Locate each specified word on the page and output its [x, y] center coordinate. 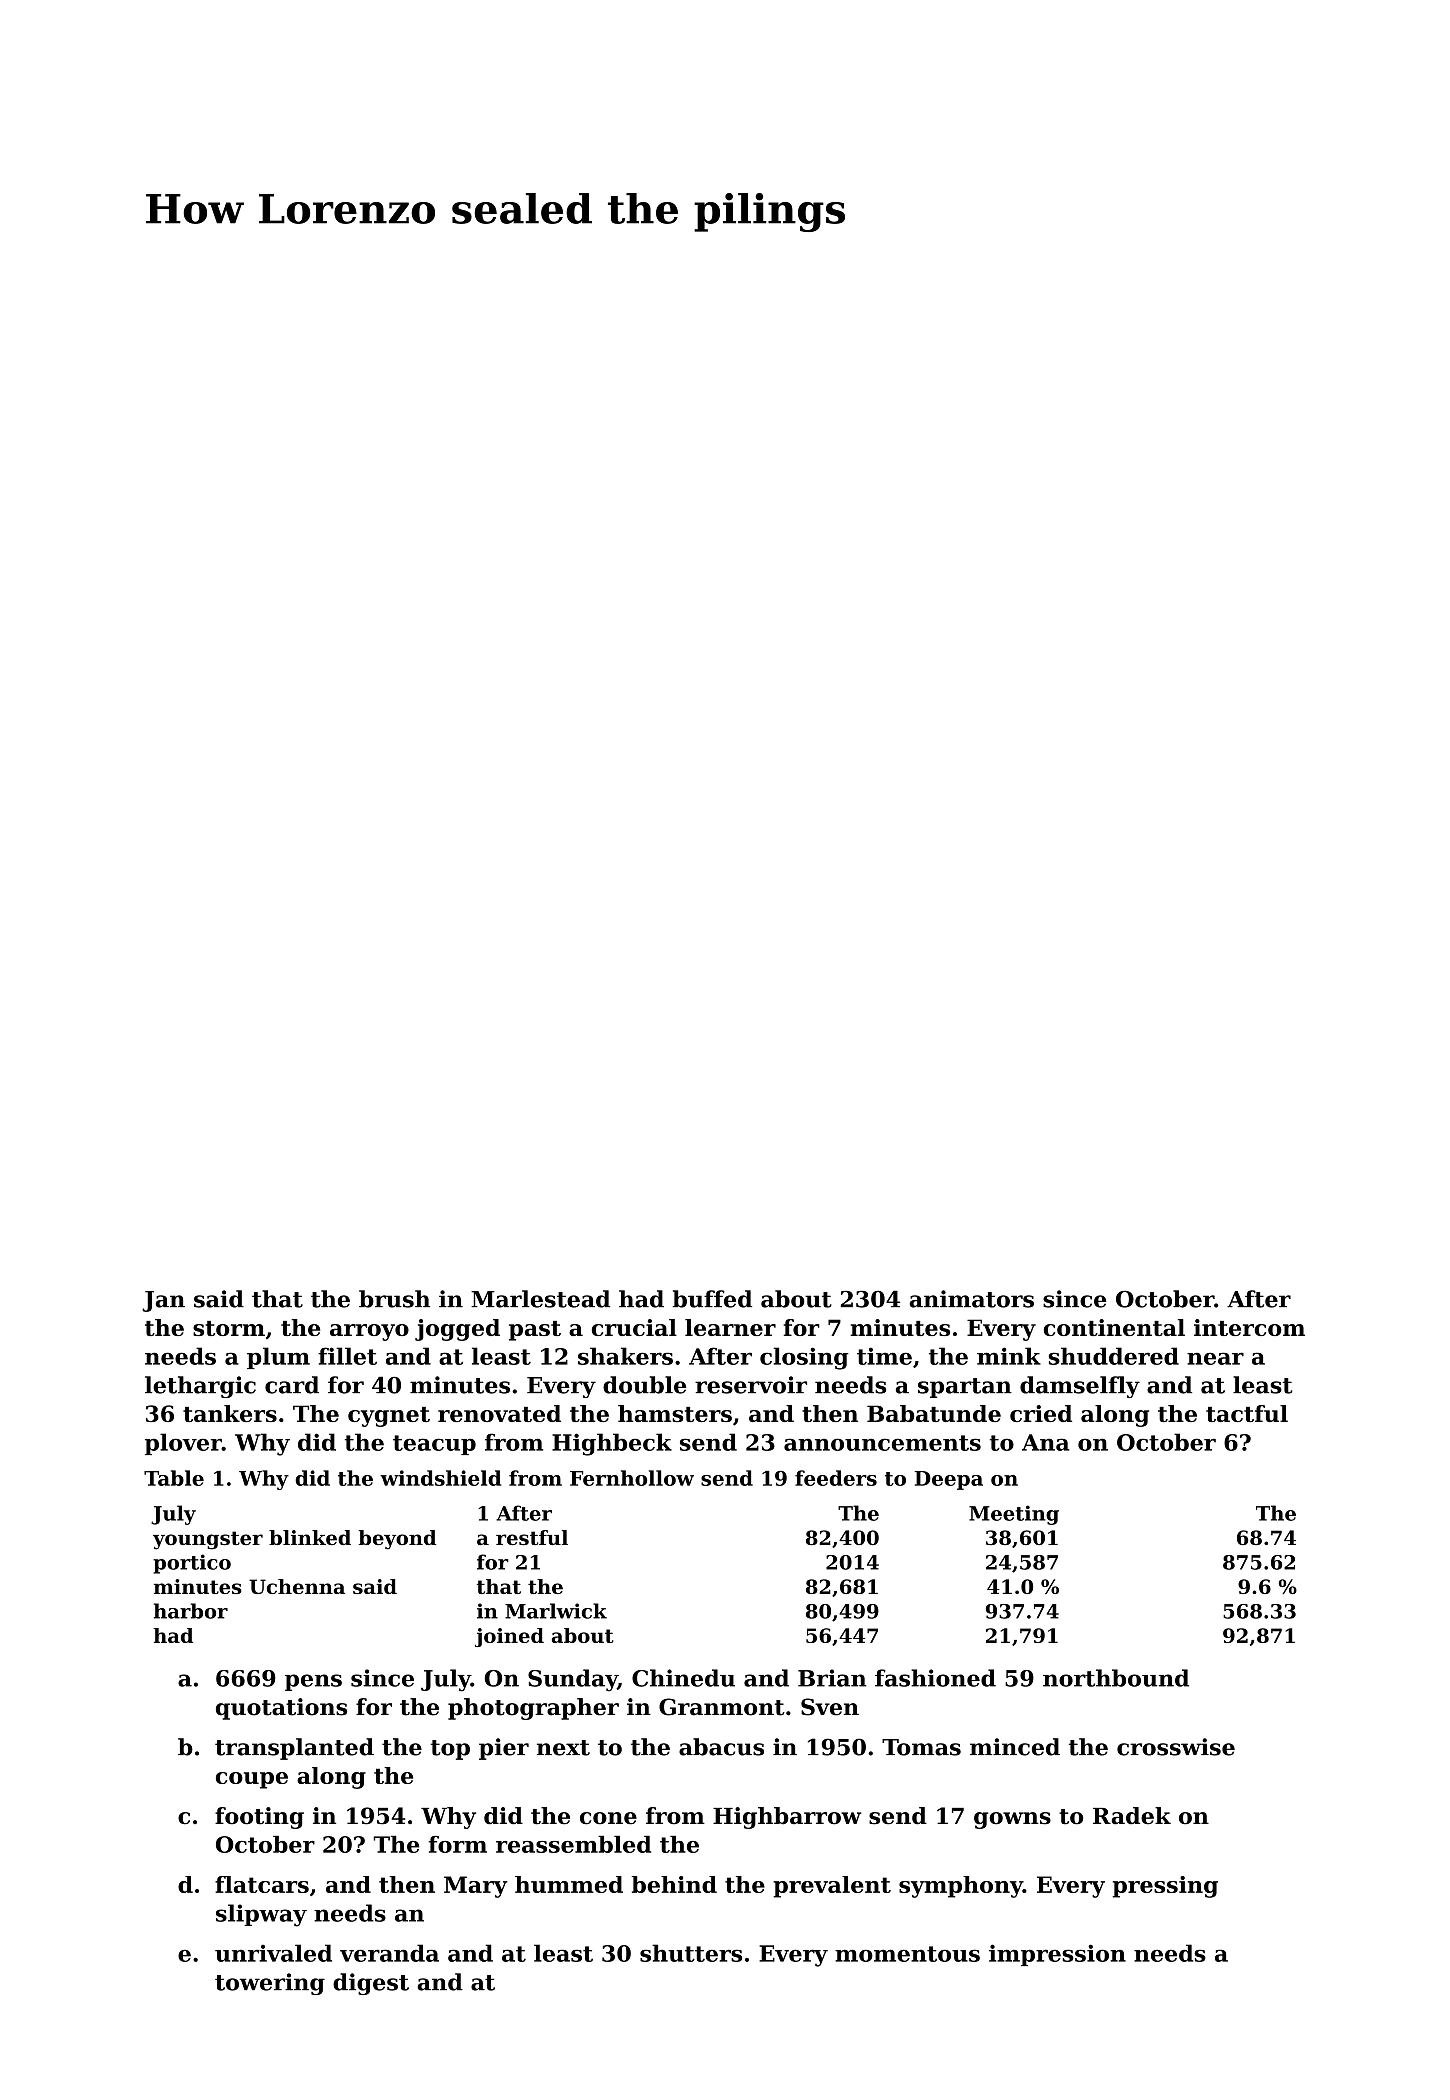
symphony [961, 1887]
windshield [440, 1478]
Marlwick [556, 1611]
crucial [634, 1327]
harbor [191, 1611]
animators [972, 1299]
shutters [691, 1953]
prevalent [832, 1887]
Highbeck [612, 1444]
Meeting [1014, 1515]
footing [259, 1818]
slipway [261, 1915]
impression [1057, 1955]
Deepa [949, 1480]
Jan [163, 1301]
